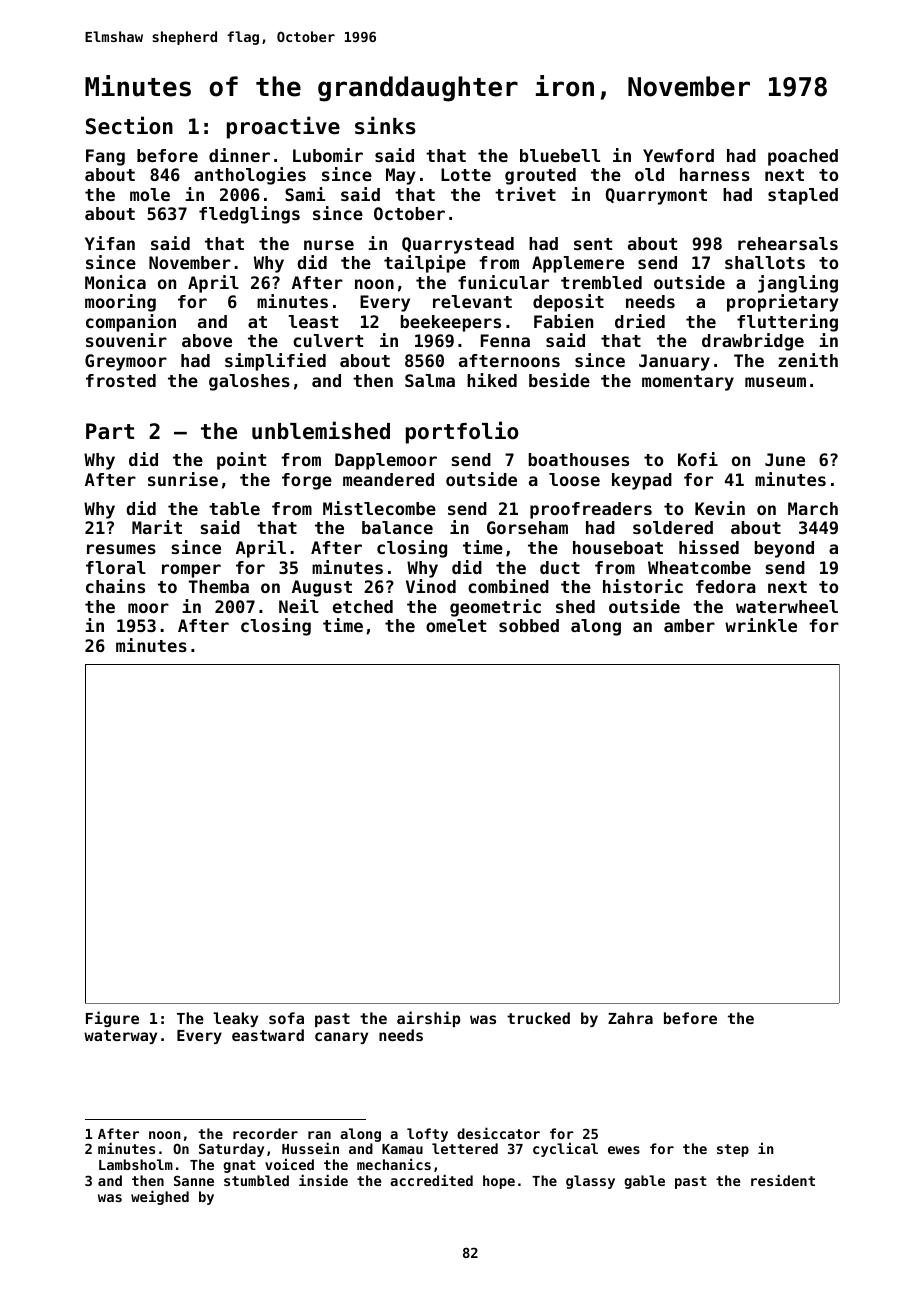  I want to click on waterwheel, so click(787, 606).
